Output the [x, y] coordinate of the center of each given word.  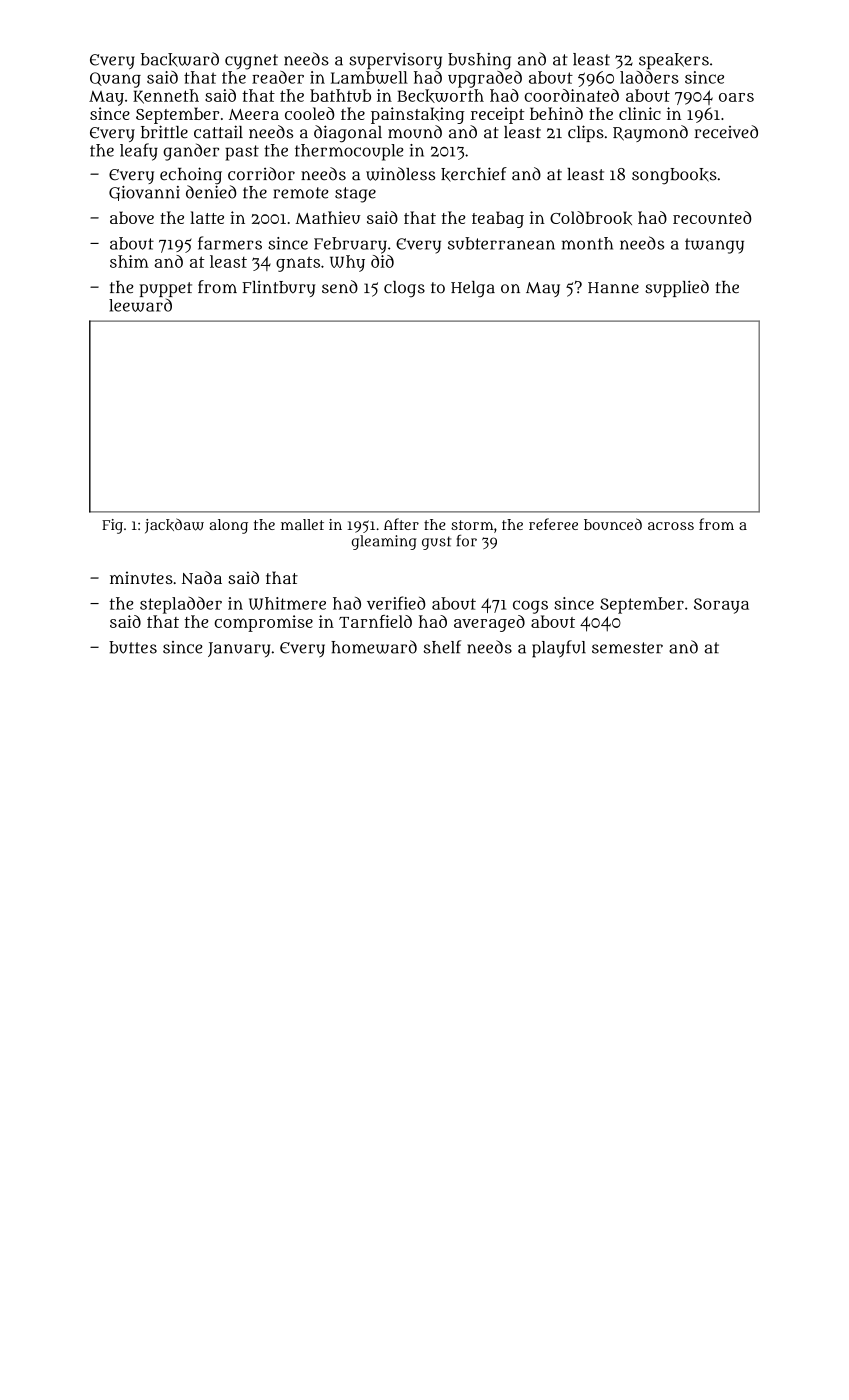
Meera [254, 114]
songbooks [674, 176]
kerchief [474, 174]
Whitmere [287, 603]
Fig [112, 526]
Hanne [613, 288]
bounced [613, 524]
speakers [674, 61]
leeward [140, 305]
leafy [139, 152]
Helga [473, 289]
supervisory [395, 61]
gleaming [384, 542]
